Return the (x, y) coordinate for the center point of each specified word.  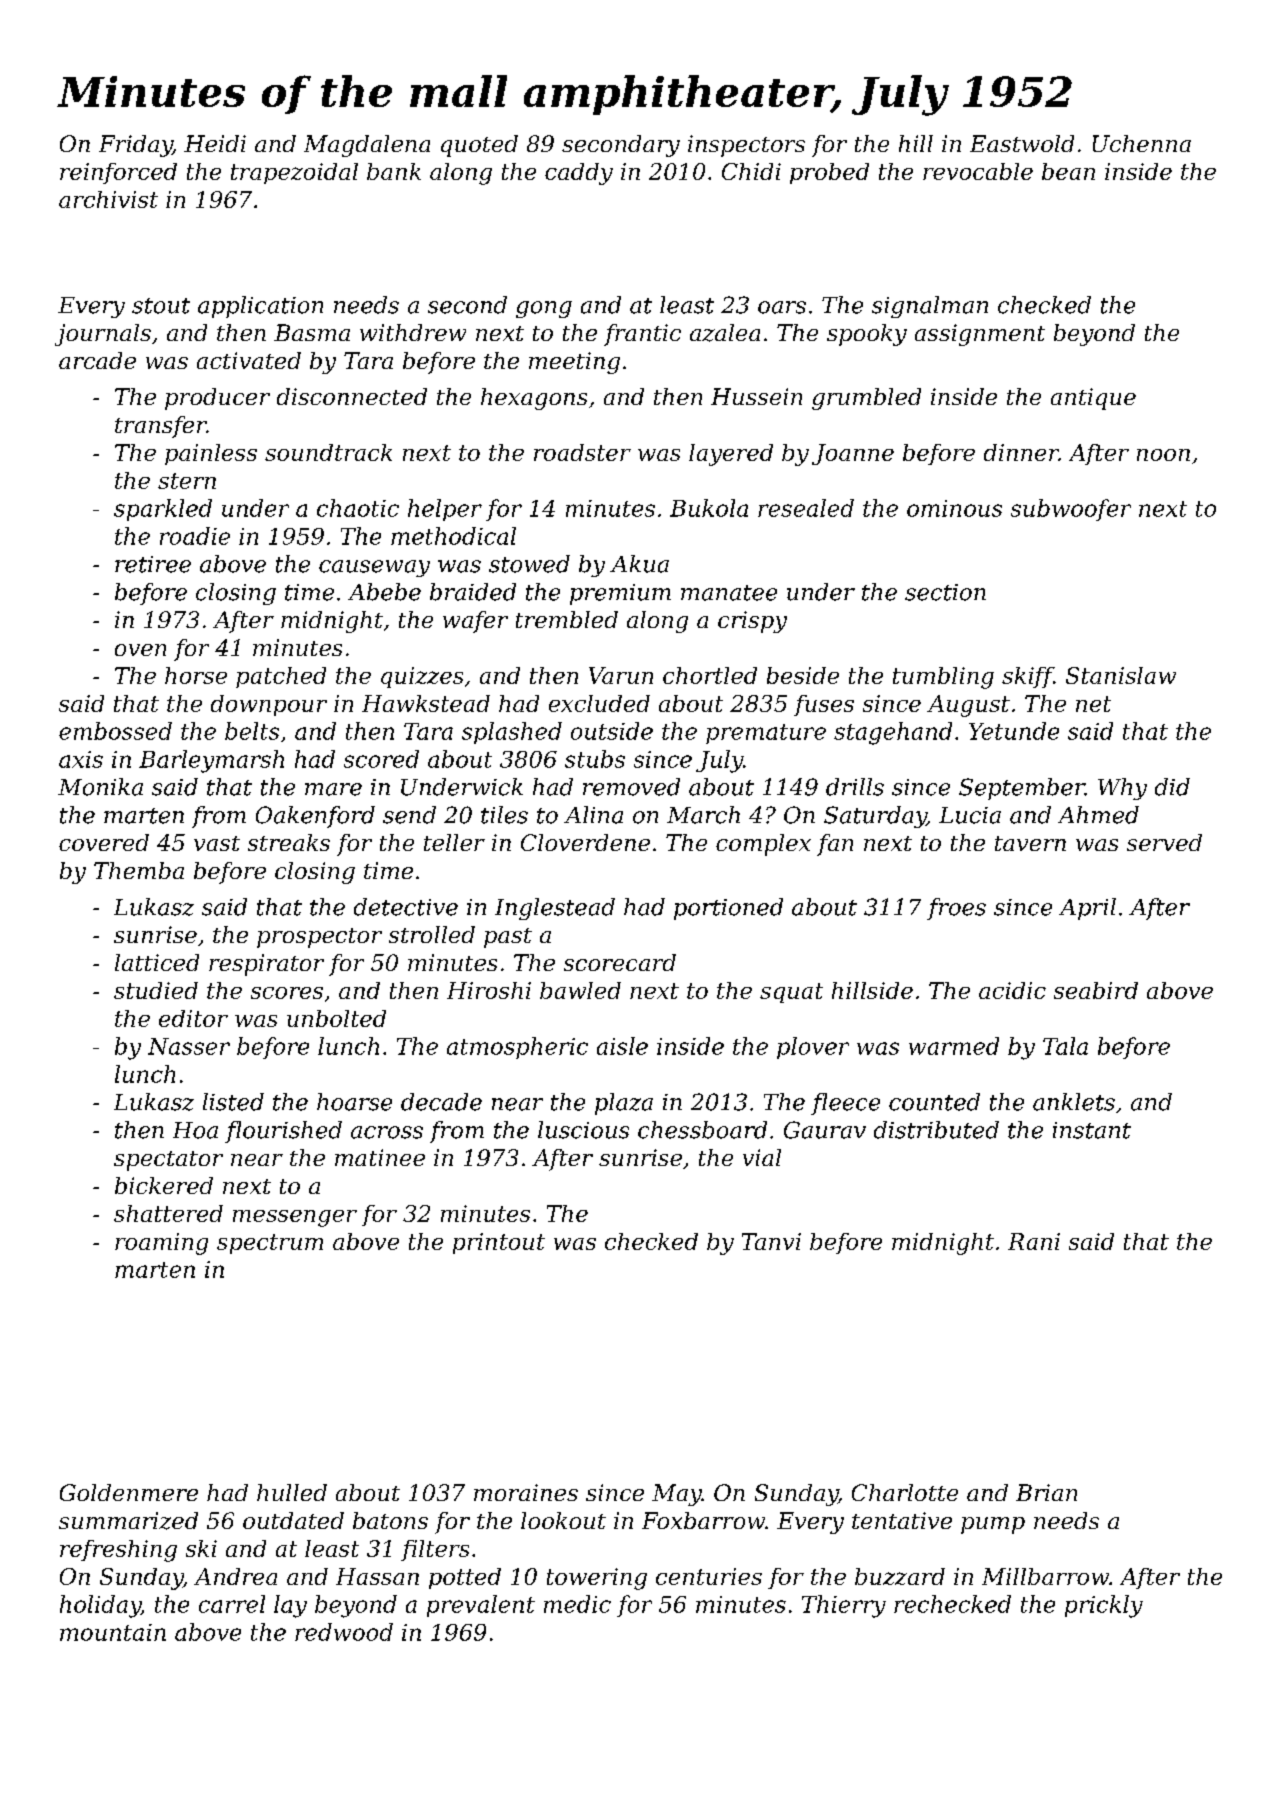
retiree (153, 564)
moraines (526, 1492)
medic (577, 1604)
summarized (128, 1521)
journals (103, 335)
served (1164, 842)
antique (1093, 399)
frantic (642, 335)
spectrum (270, 1244)
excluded (599, 703)
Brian (1046, 1492)
